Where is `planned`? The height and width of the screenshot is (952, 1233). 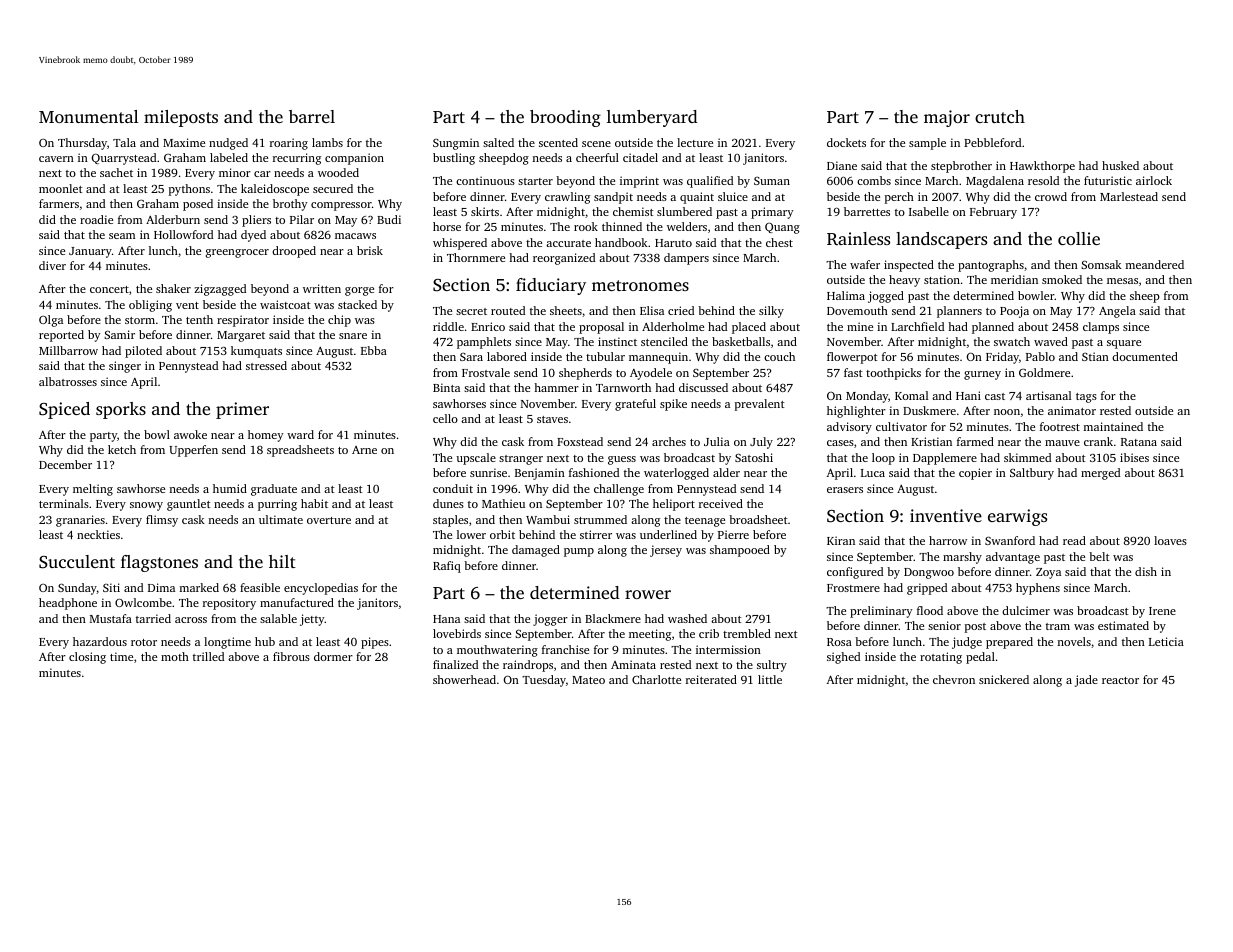
planned is located at coordinates (993, 328).
